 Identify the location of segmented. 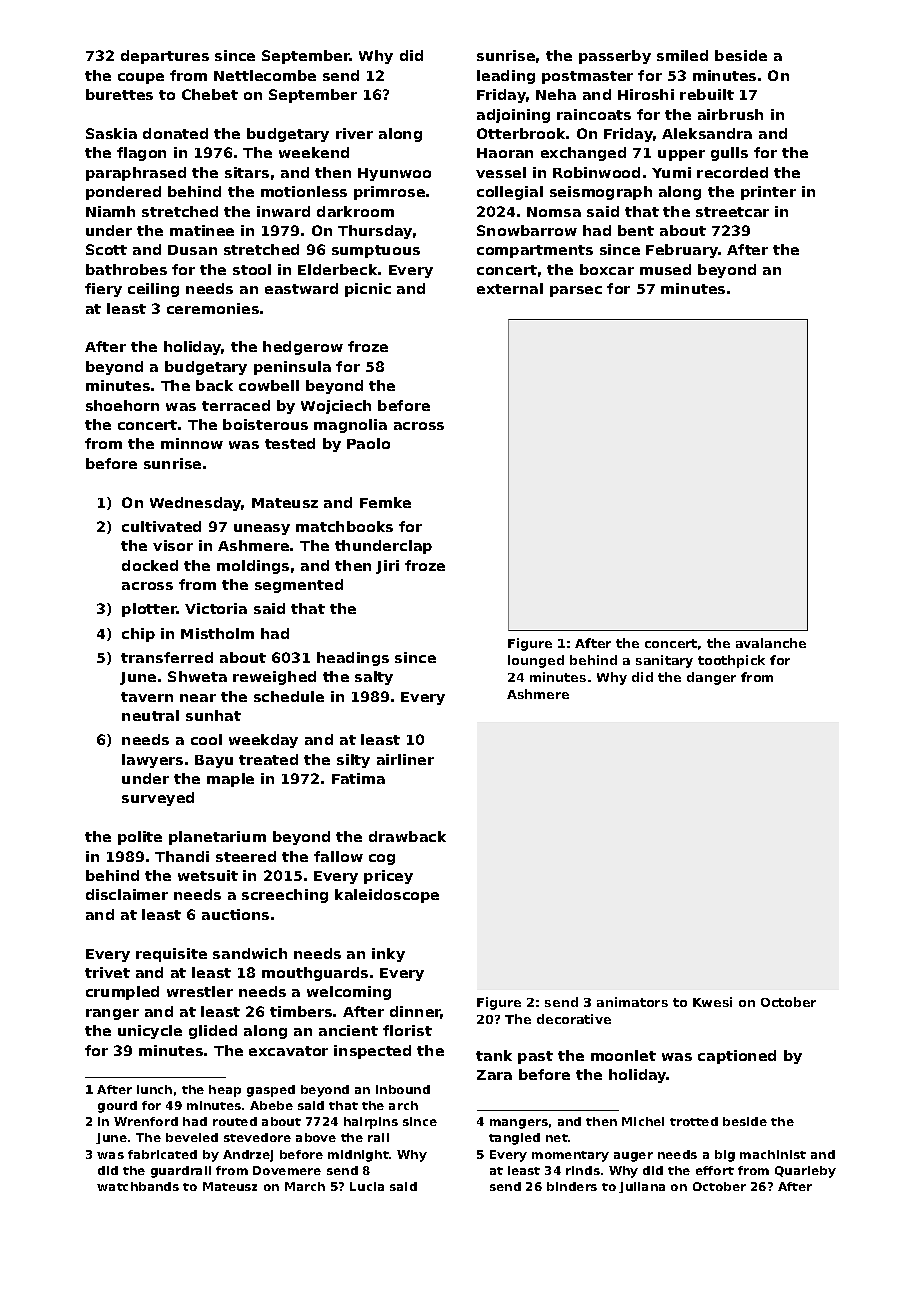
(299, 586).
